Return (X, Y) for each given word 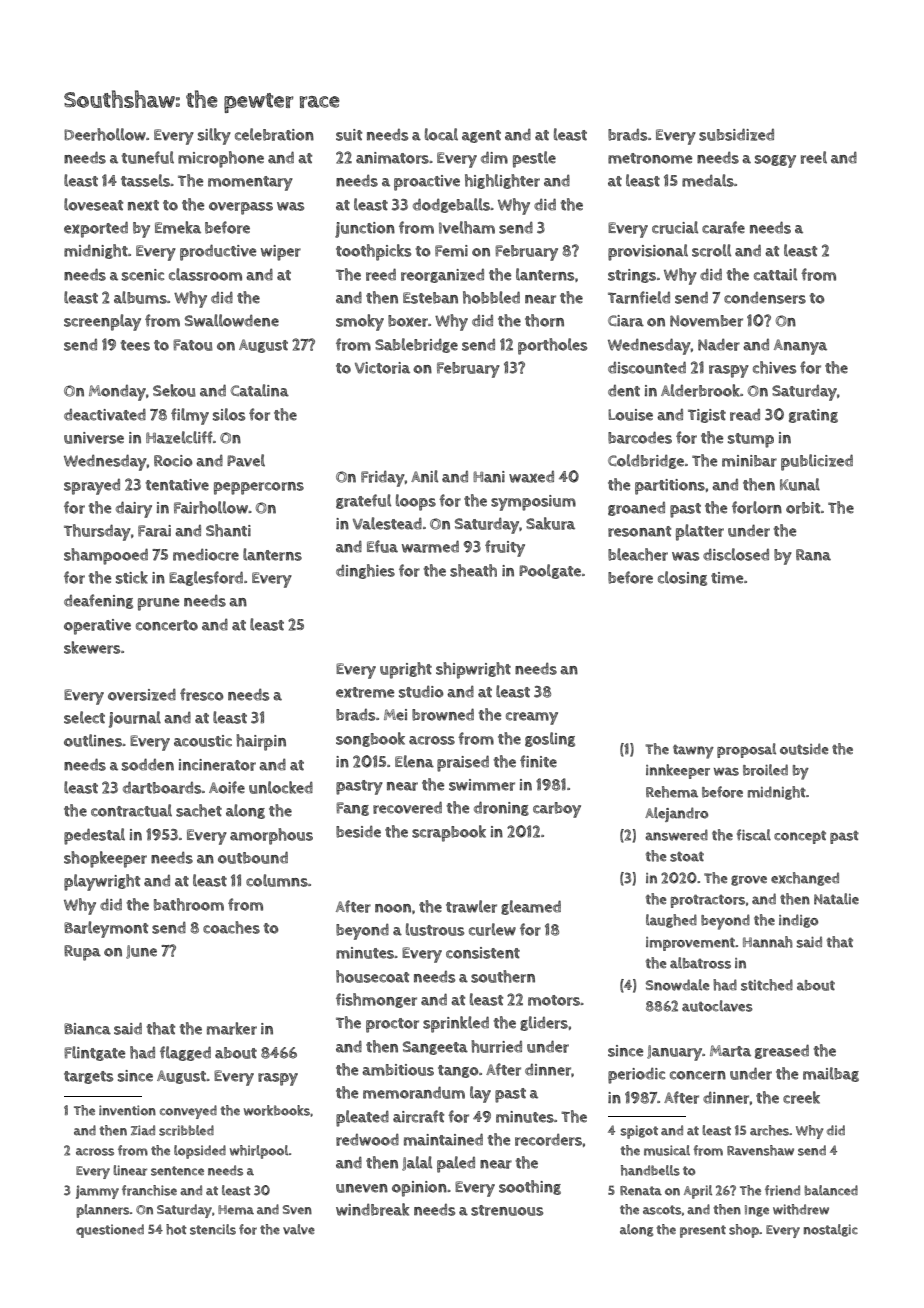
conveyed (188, 1112)
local (441, 134)
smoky (360, 322)
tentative (177, 485)
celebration (274, 134)
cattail (775, 274)
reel (814, 157)
